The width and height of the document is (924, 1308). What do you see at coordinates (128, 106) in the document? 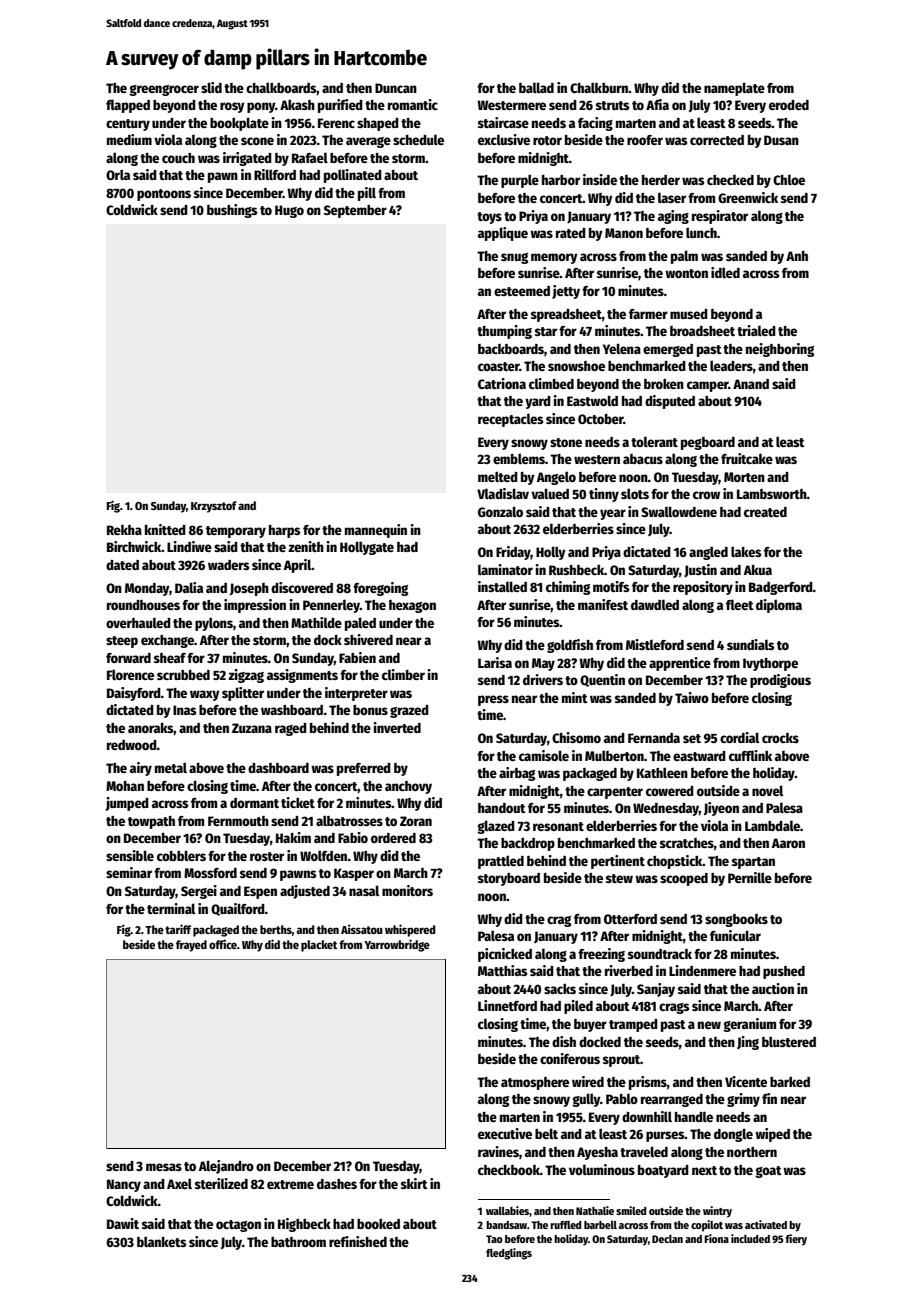
I see `flapped` at bounding box center [128, 106].
